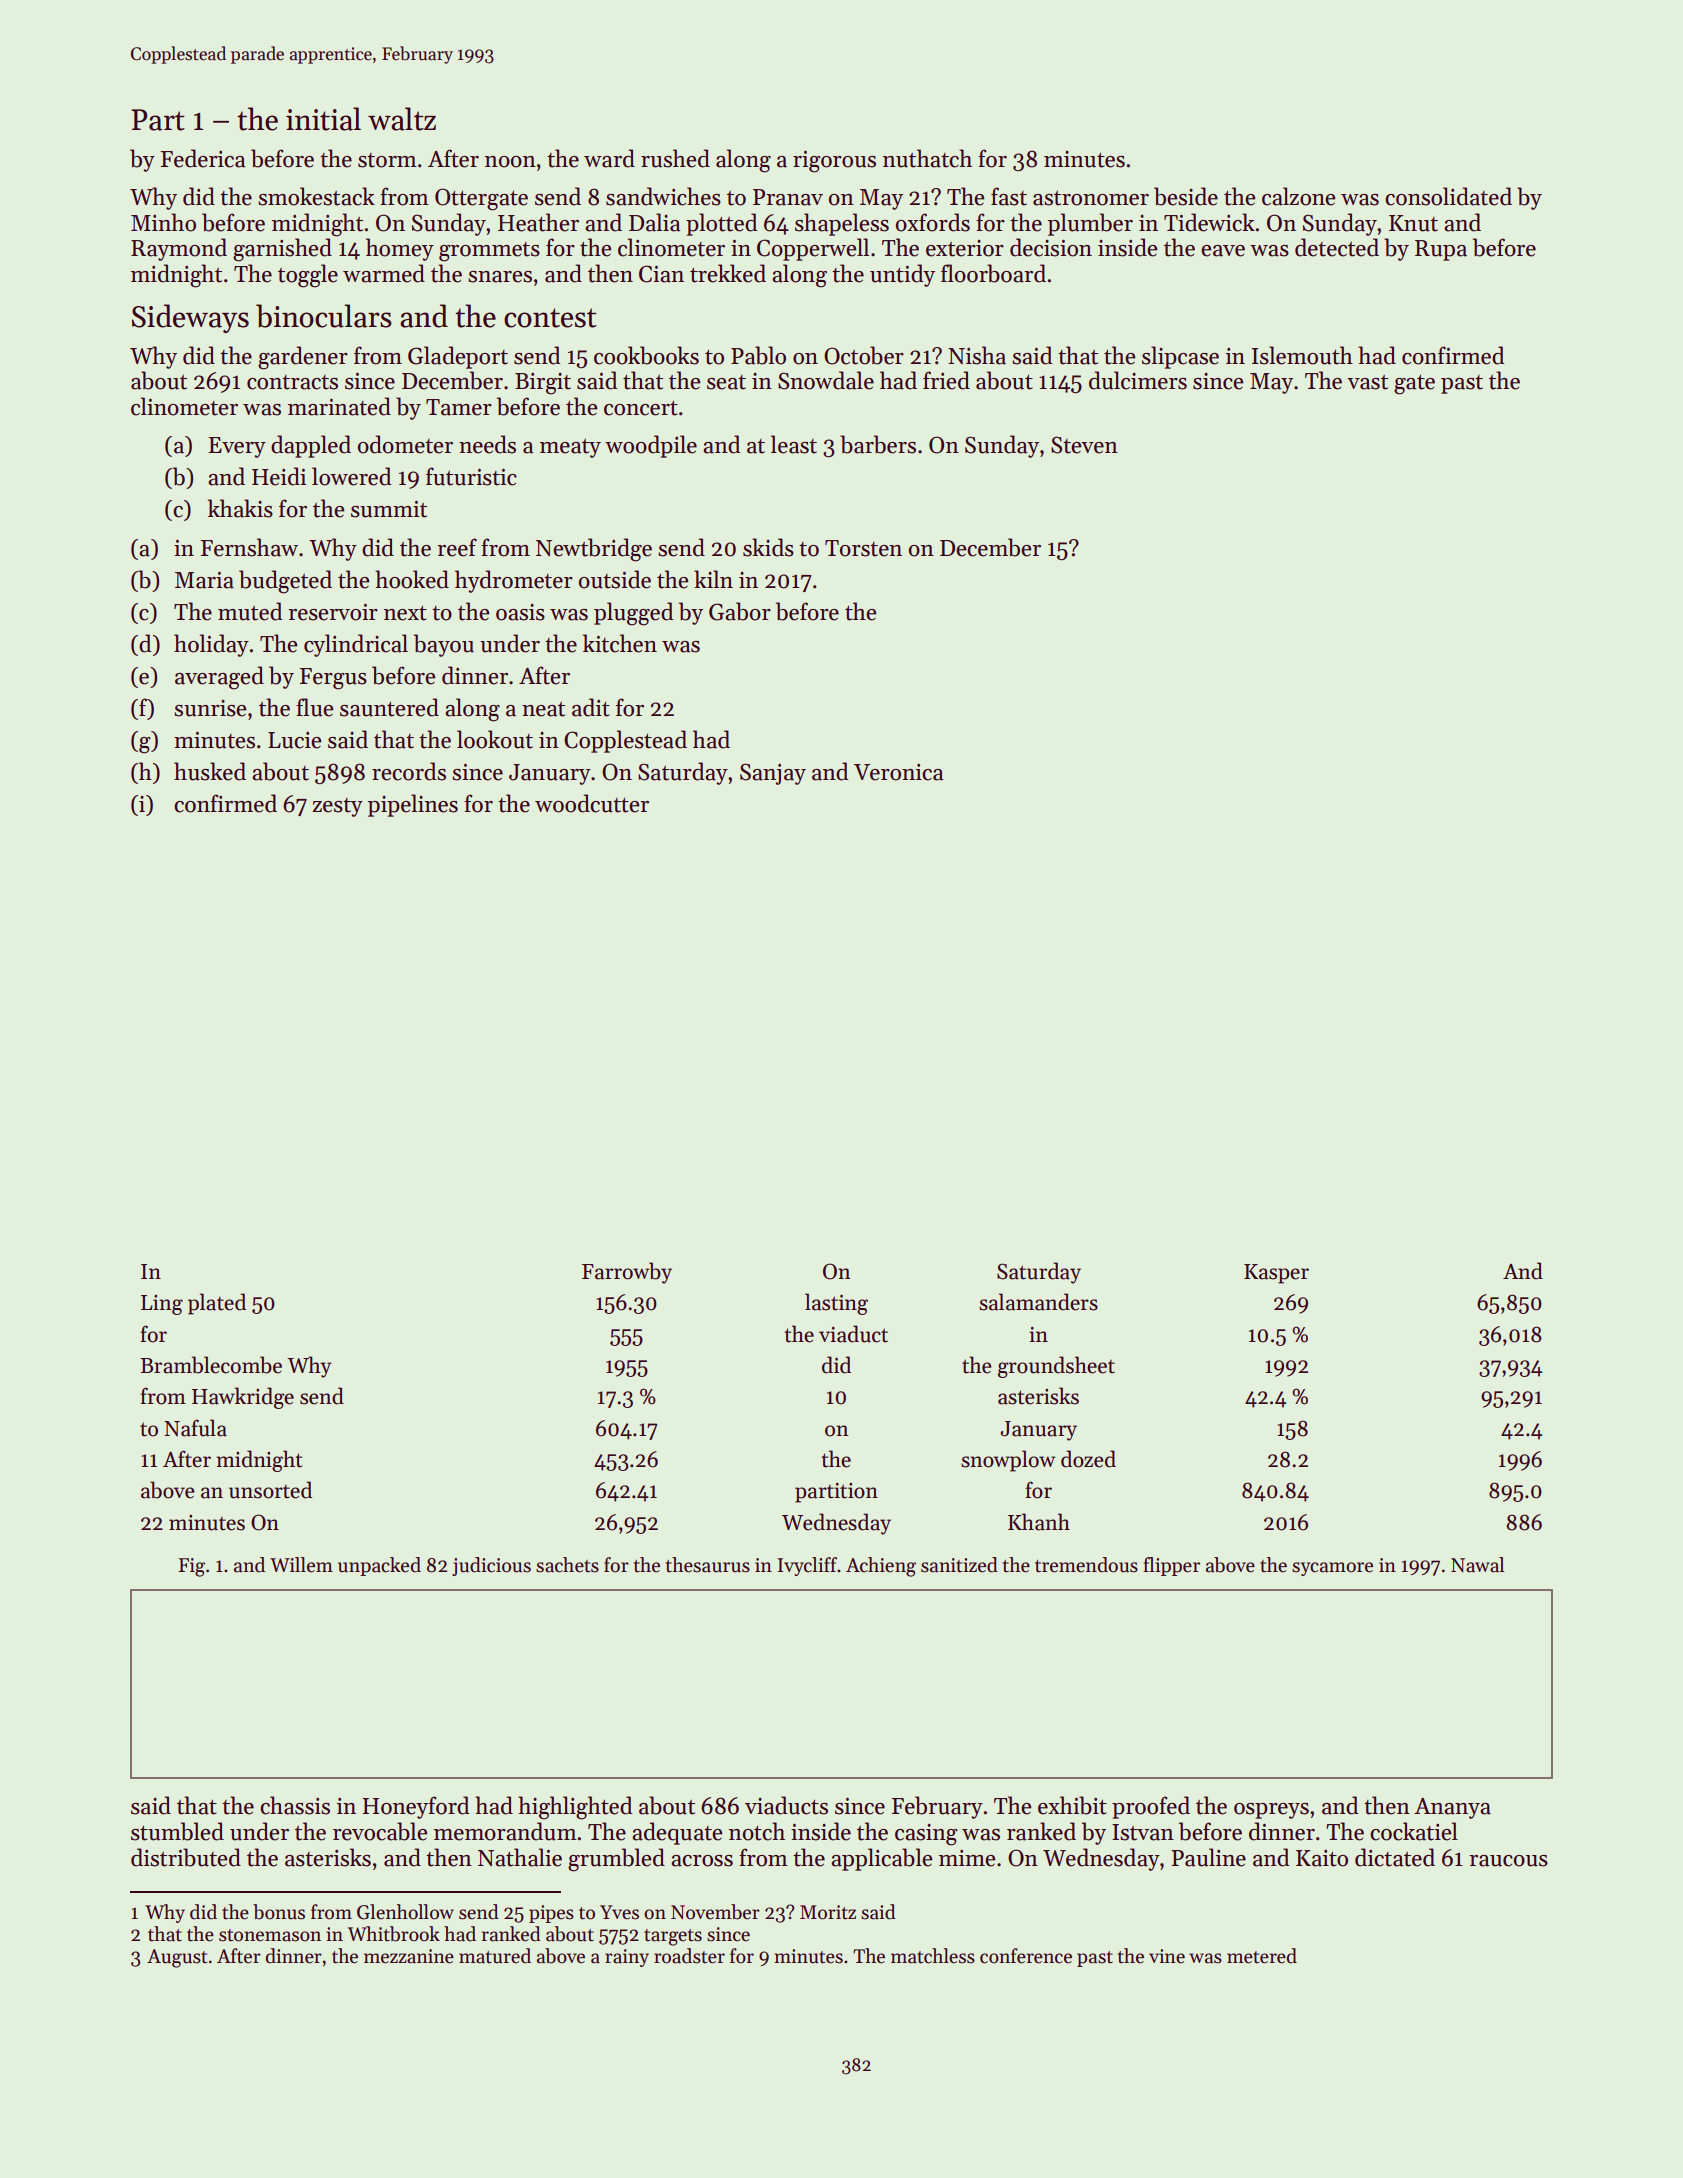  I want to click on lasting, so click(836, 1304).
